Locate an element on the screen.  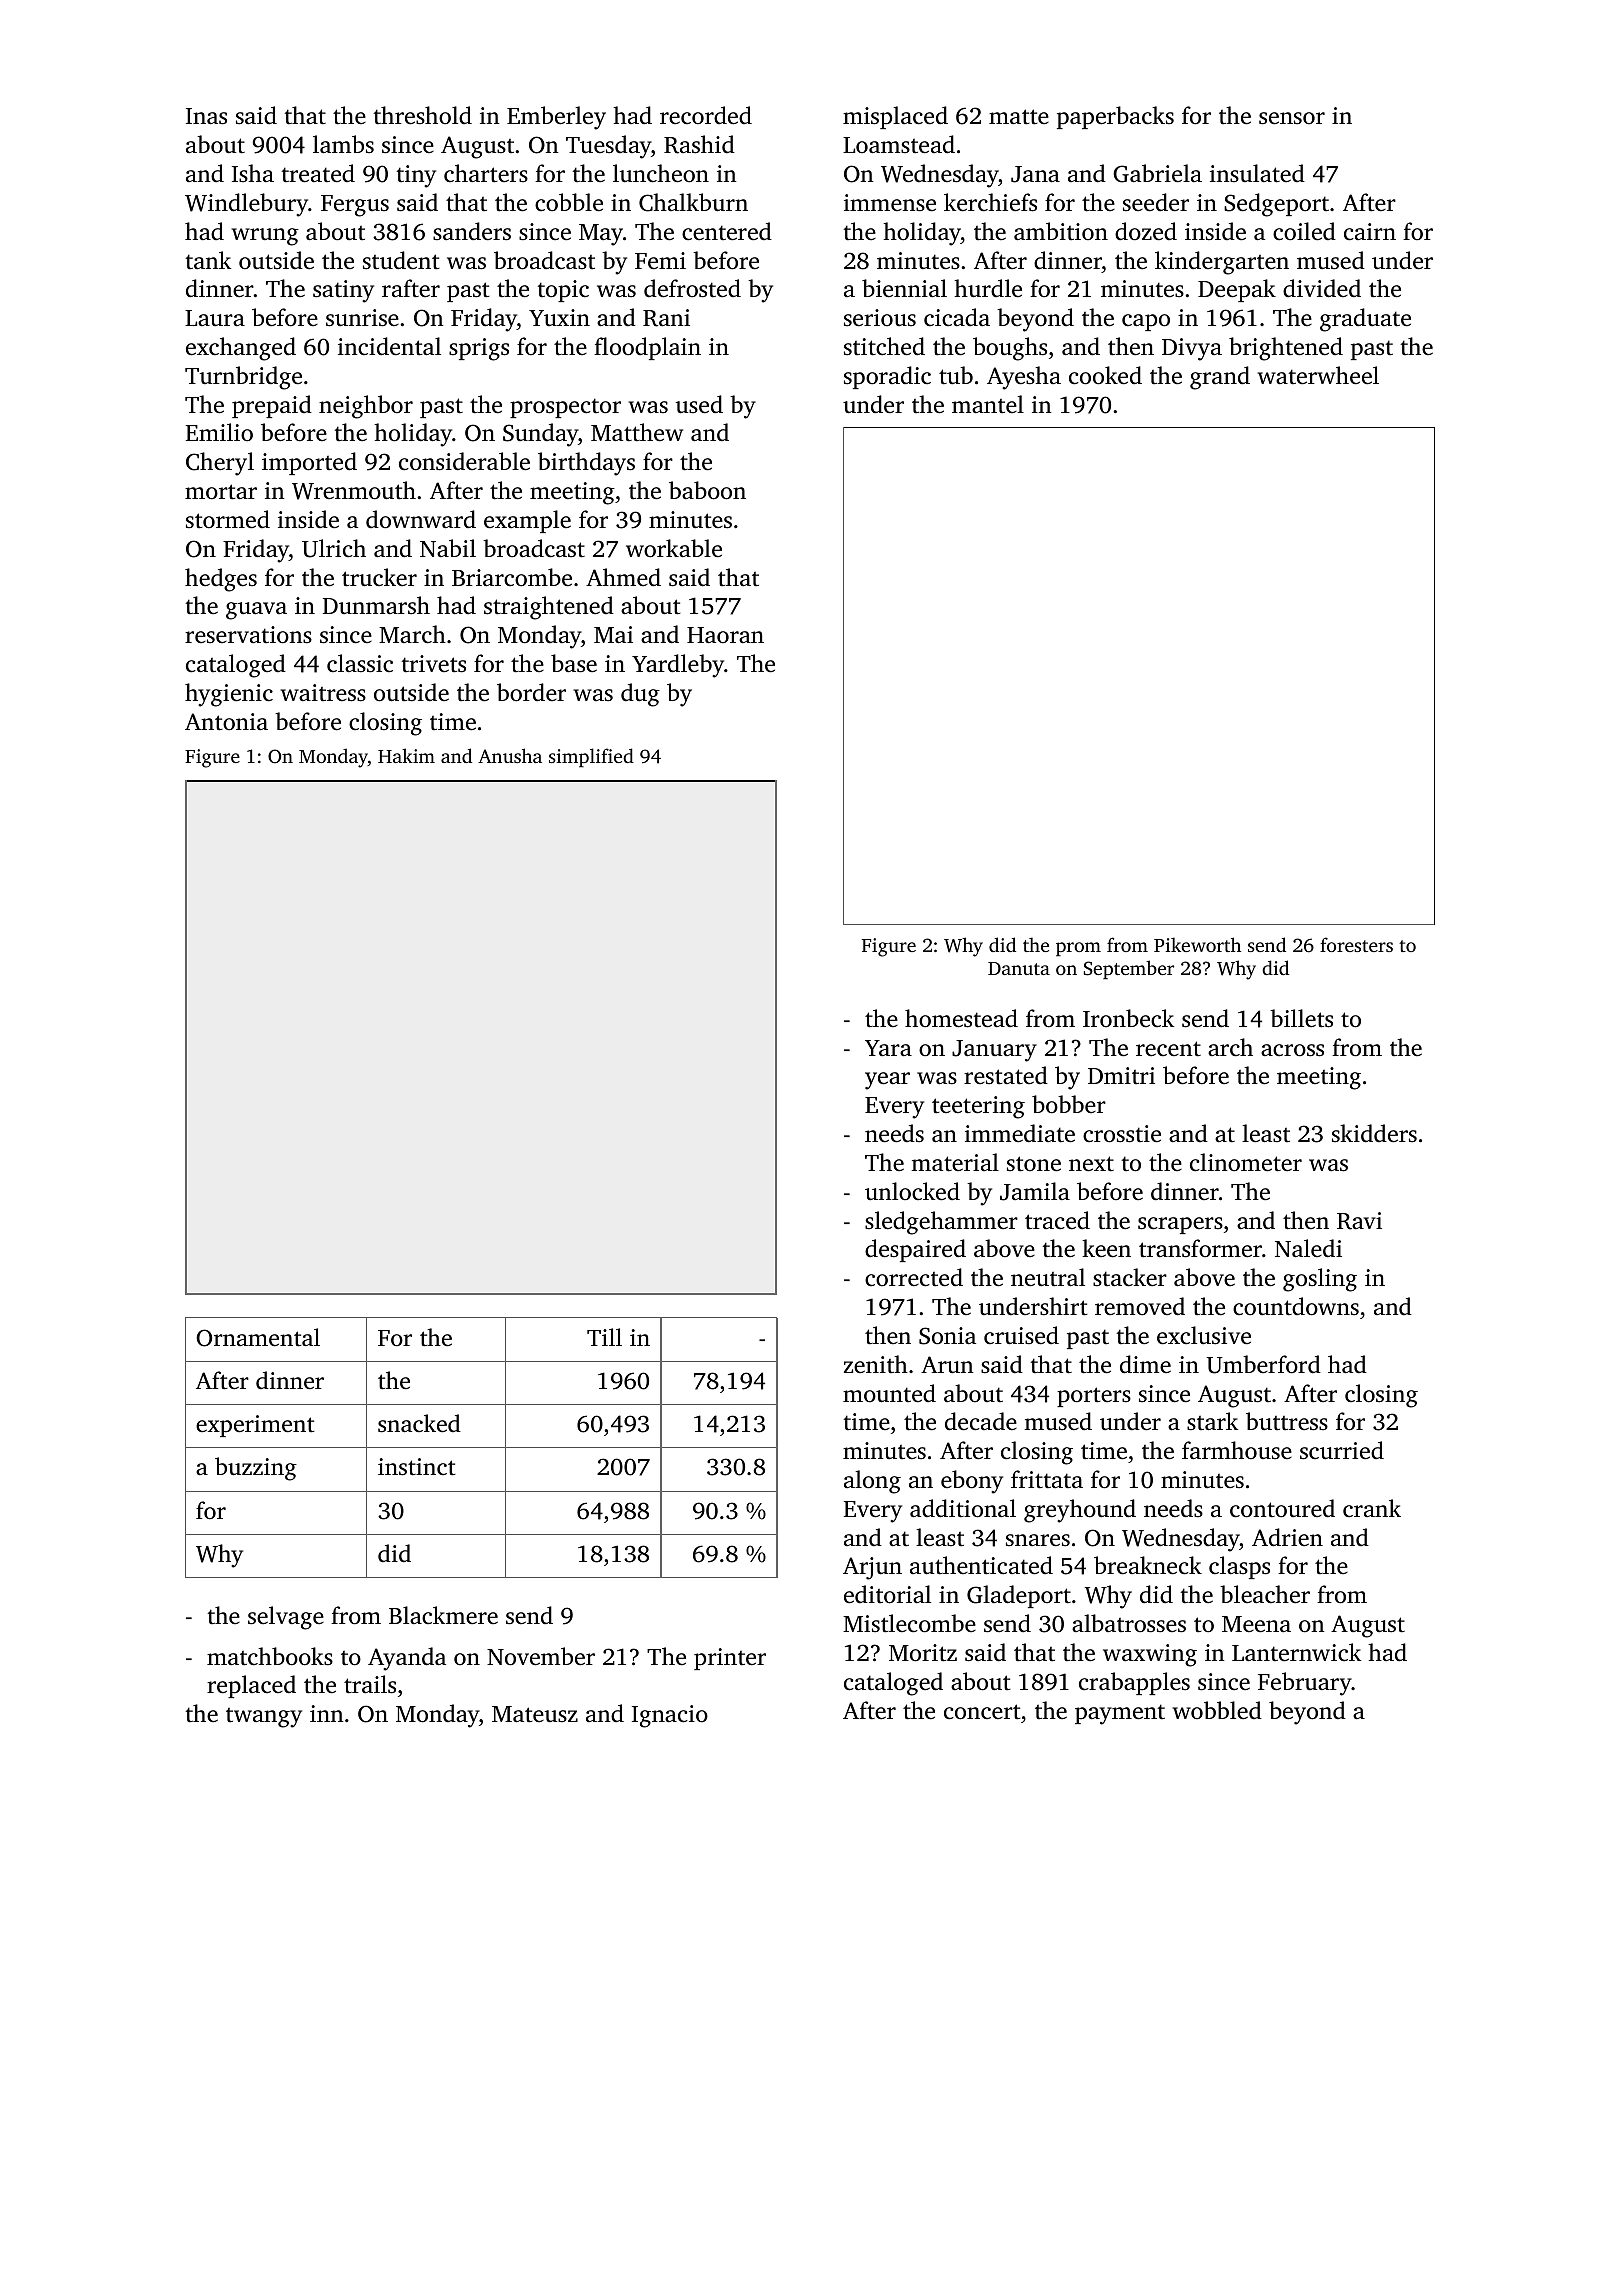
mantel is located at coordinates (988, 404).
